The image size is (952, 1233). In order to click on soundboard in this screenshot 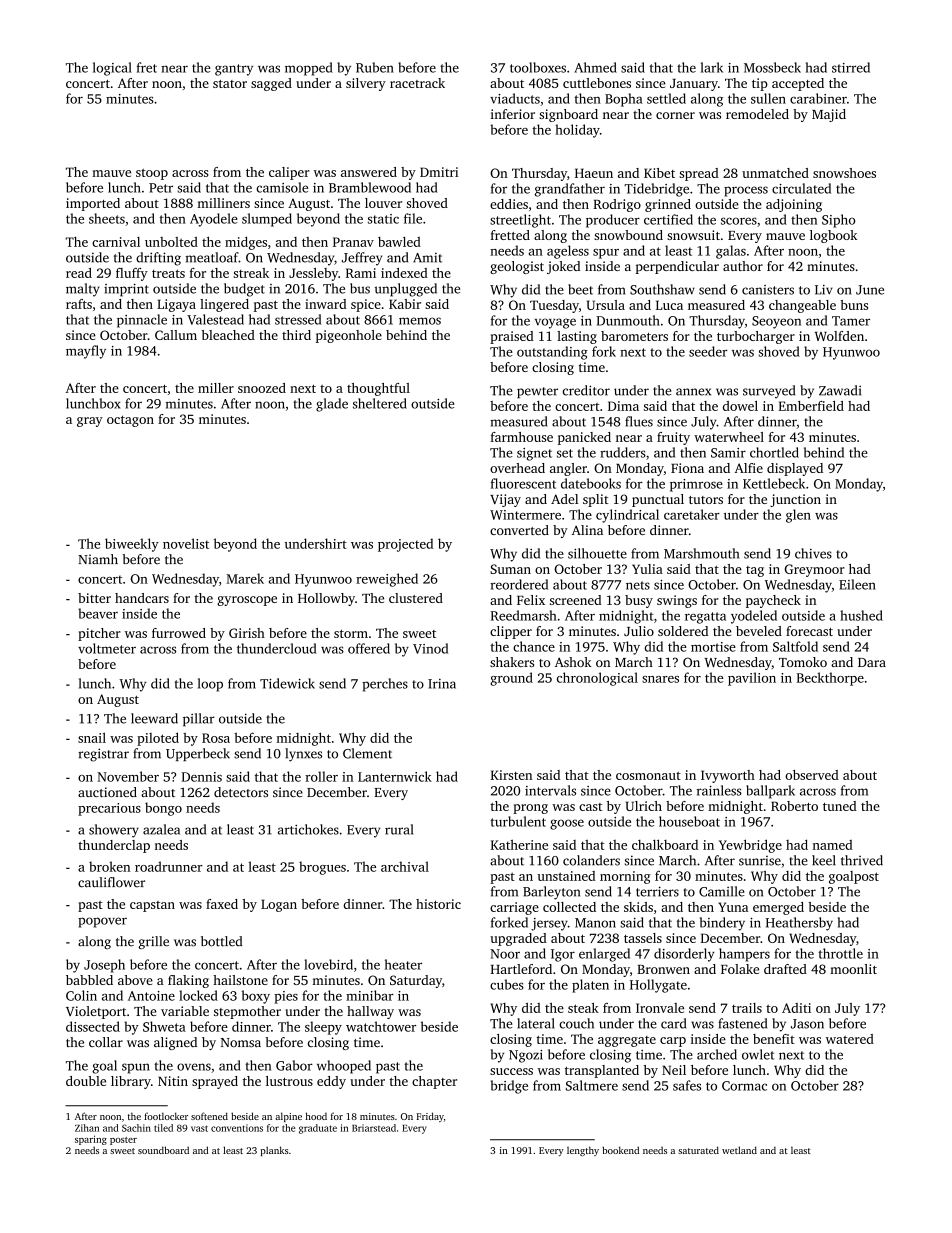, I will do `click(163, 1150)`.
